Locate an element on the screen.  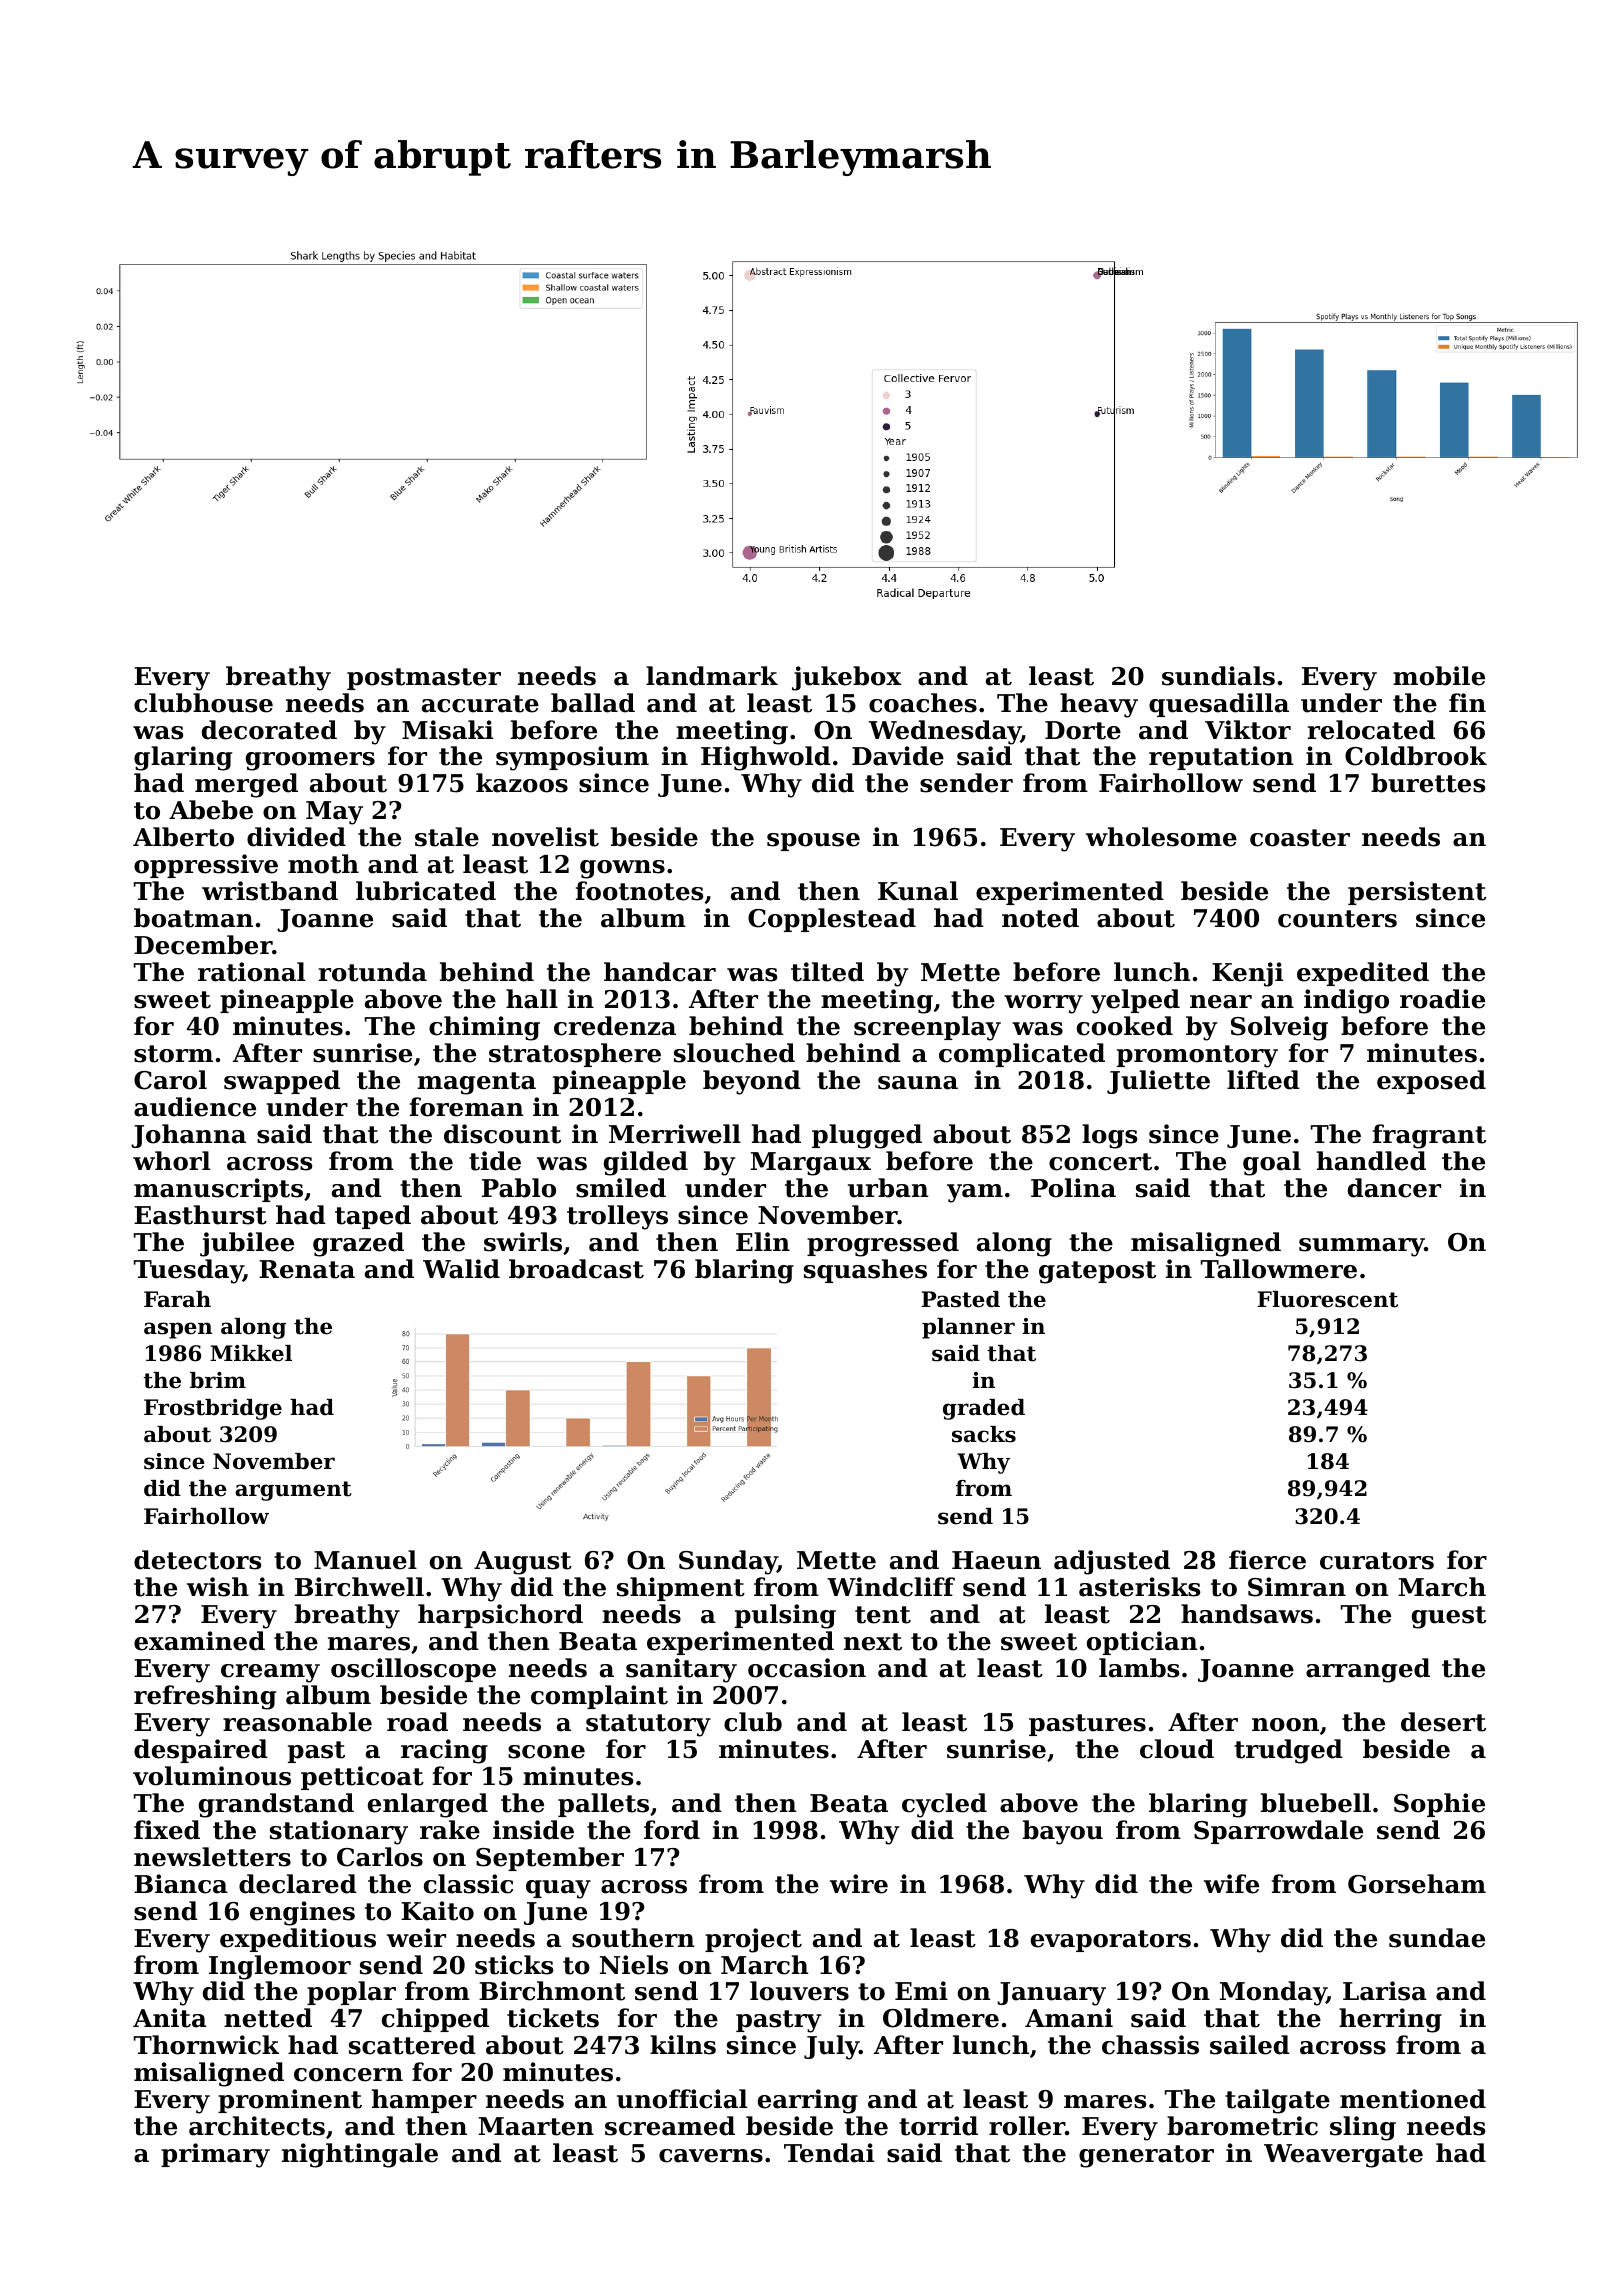
yam is located at coordinates (975, 1193).
